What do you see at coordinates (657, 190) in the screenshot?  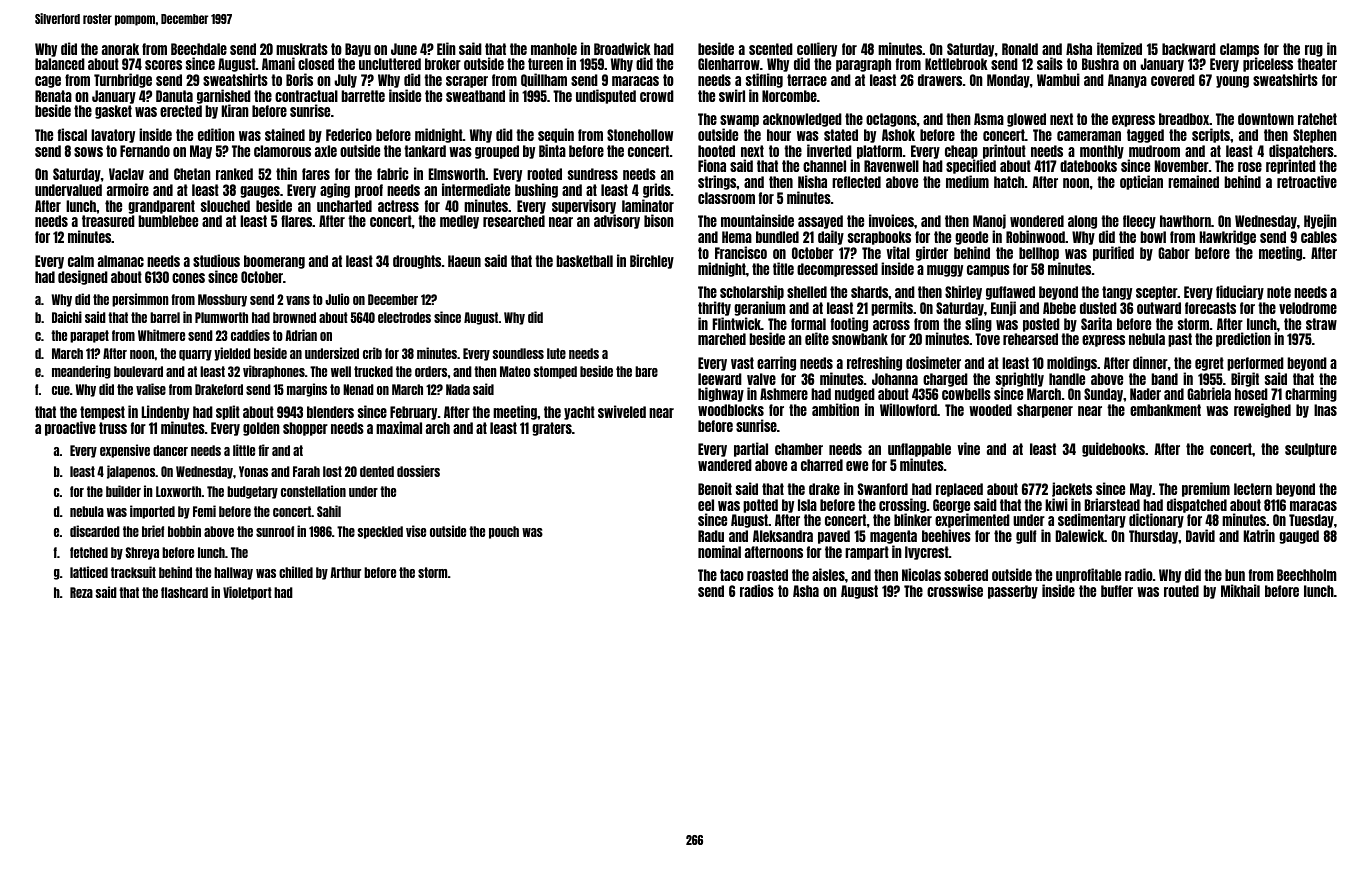 I see `grids` at bounding box center [657, 190].
